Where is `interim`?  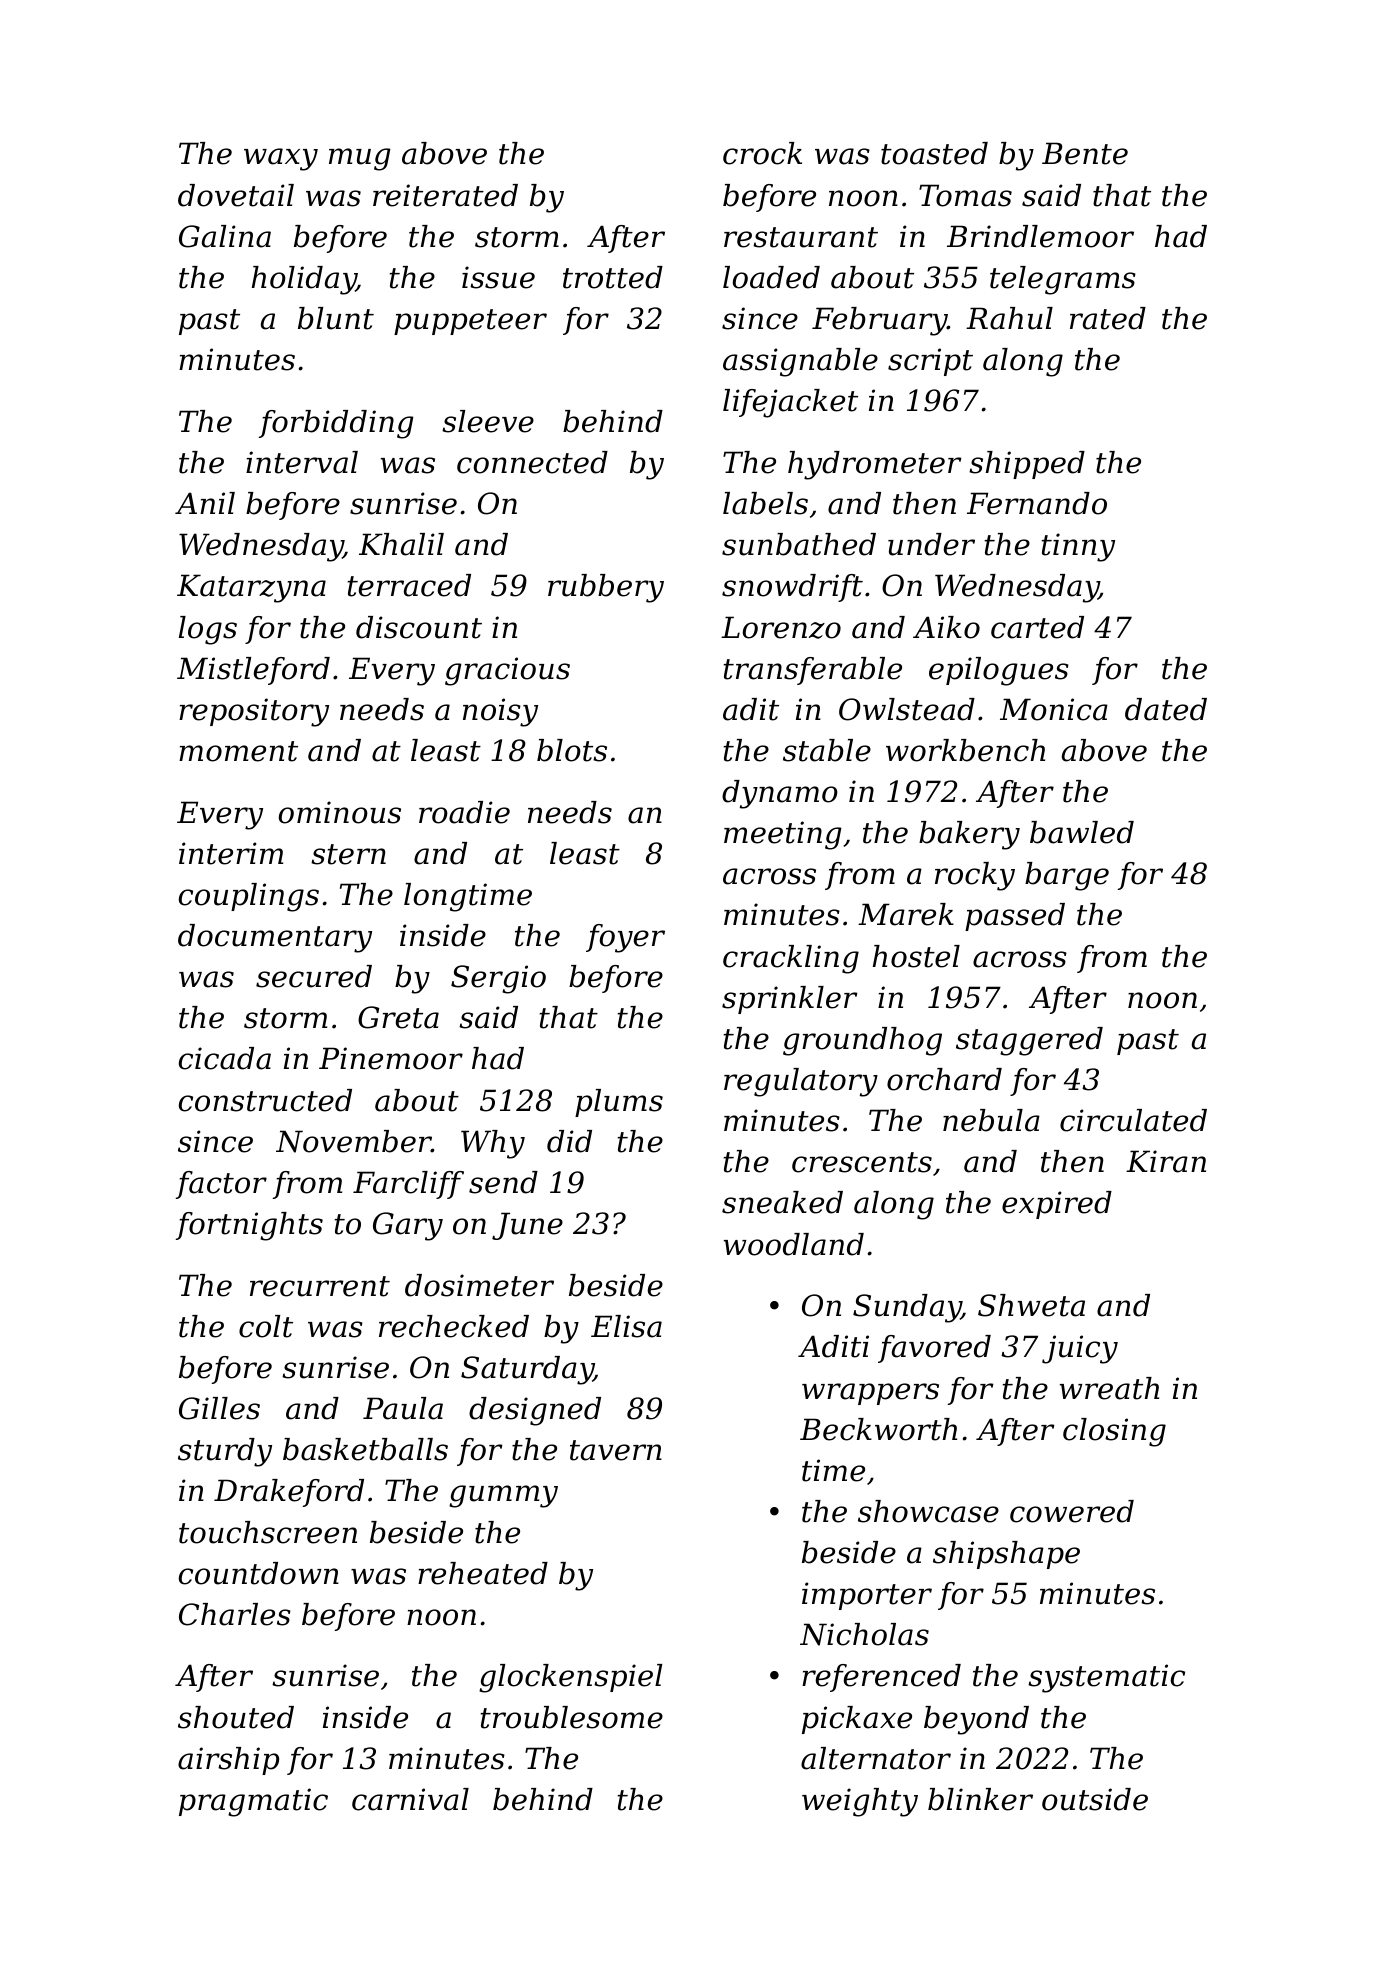 interim is located at coordinates (231, 853).
